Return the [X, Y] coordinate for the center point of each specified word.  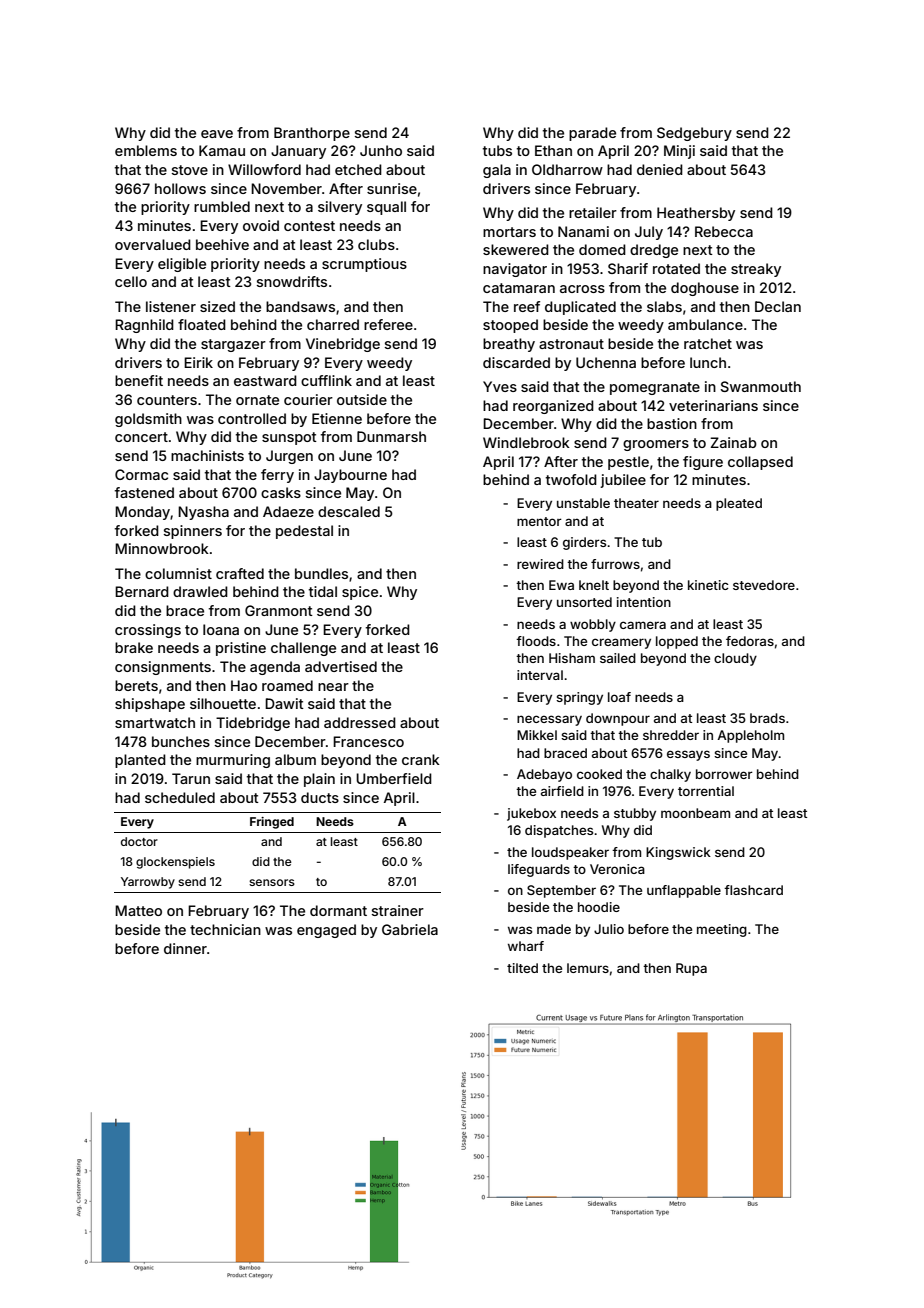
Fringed [272, 823]
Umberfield [394, 778]
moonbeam [695, 813]
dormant [338, 910]
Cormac [141, 474]
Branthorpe [312, 134]
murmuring [233, 761]
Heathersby [696, 214]
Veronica [617, 869]
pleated [739, 504]
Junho [381, 150]
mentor [539, 521]
